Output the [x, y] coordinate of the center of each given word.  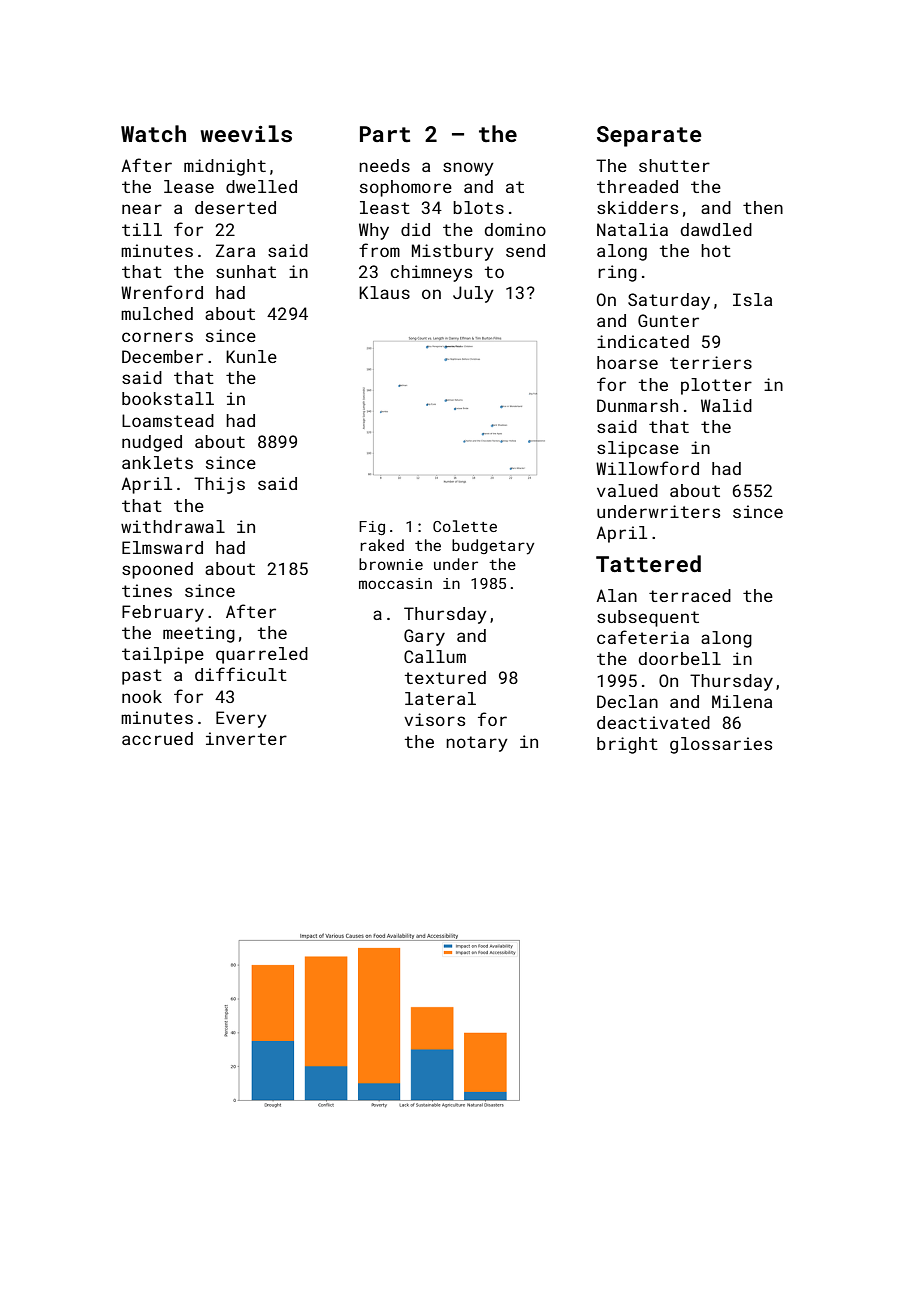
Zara [235, 250]
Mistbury [453, 252]
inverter [246, 738]
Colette [465, 526]
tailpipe [163, 655]
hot [716, 250]
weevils [246, 133]
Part [385, 134]
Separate [649, 136]
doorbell [680, 658]
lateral [440, 698]
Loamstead [168, 420]
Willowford [647, 468]
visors [434, 719]
